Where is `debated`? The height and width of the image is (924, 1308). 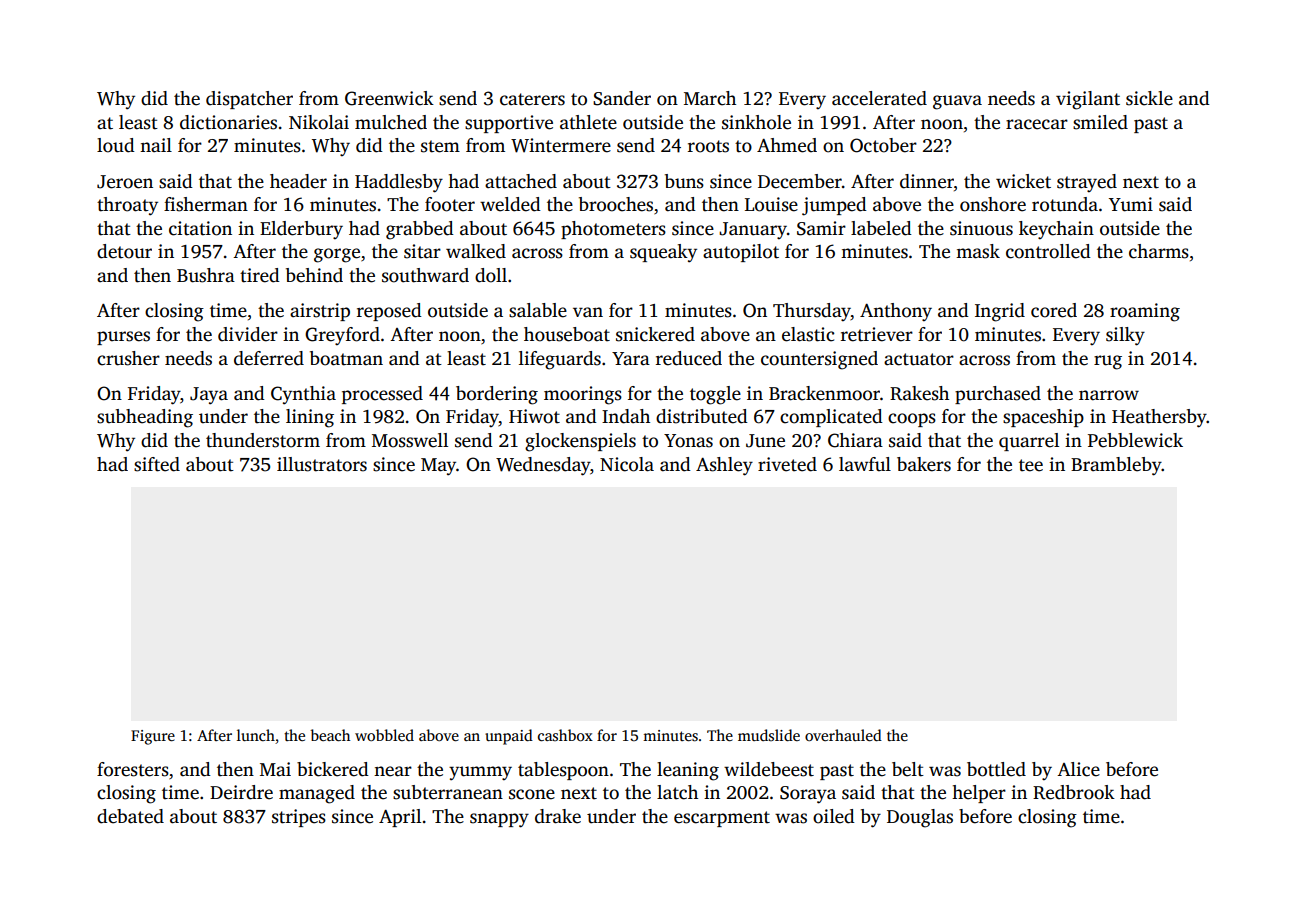
debated is located at coordinates (130, 816).
